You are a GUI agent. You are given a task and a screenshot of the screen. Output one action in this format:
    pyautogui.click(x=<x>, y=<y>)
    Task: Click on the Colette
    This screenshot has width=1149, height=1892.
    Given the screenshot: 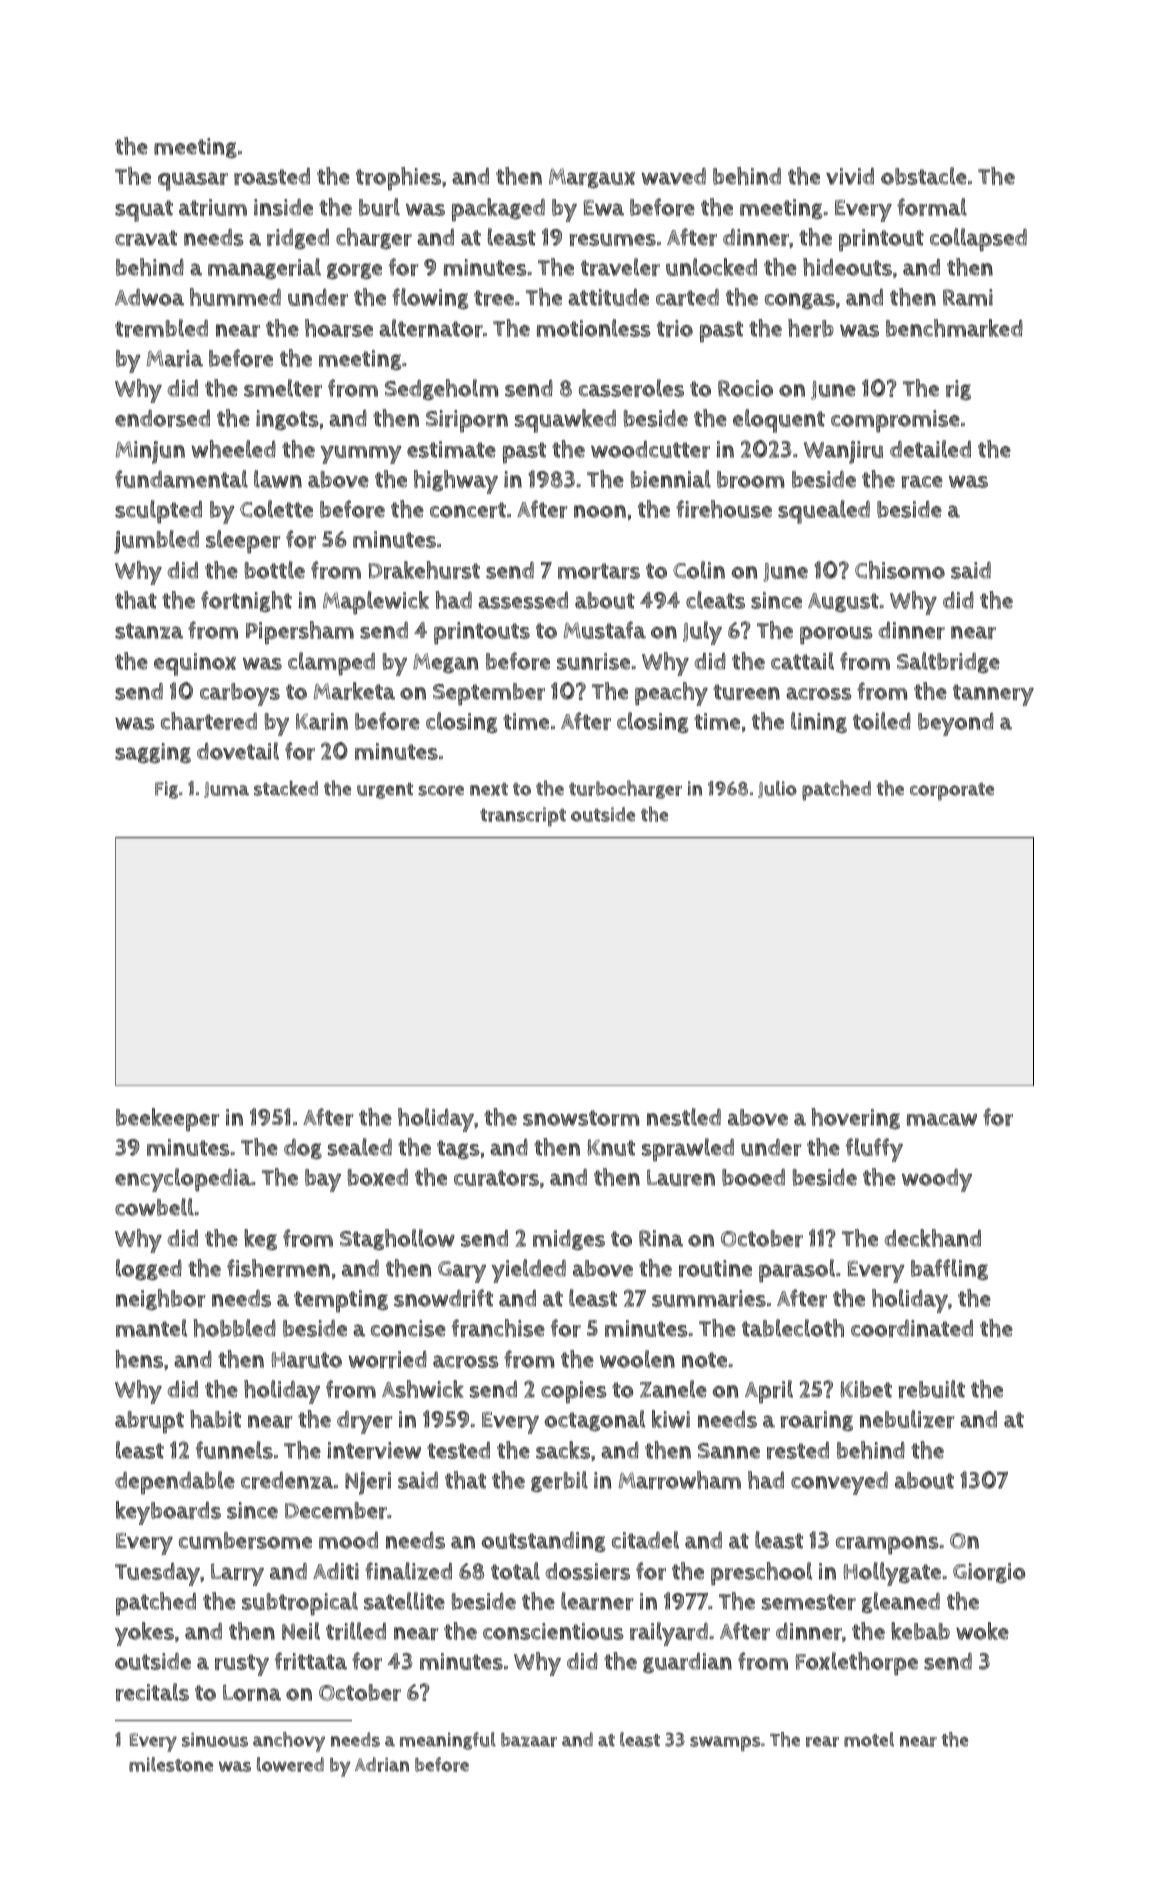 What is the action you would take?
    pyautogui.click(x=276, y=509)
